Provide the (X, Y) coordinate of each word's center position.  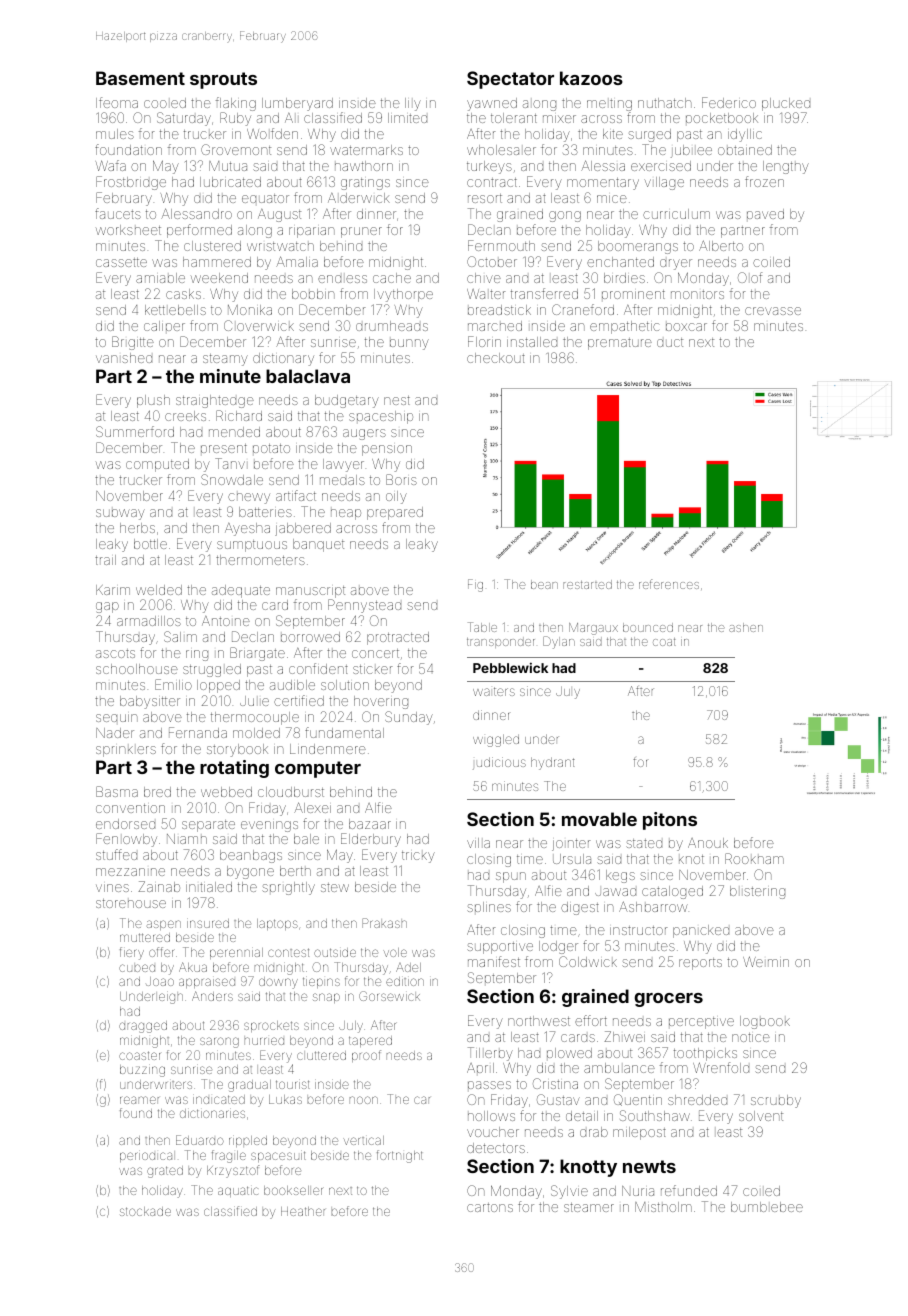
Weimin (766, 961)
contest (288, 952)
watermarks (366, 150)
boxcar (686, 327)
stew (335, 887)
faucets (118, 213)
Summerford (135, 431)
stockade (145, 1211)
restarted (587, 584)
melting (609, 105)
